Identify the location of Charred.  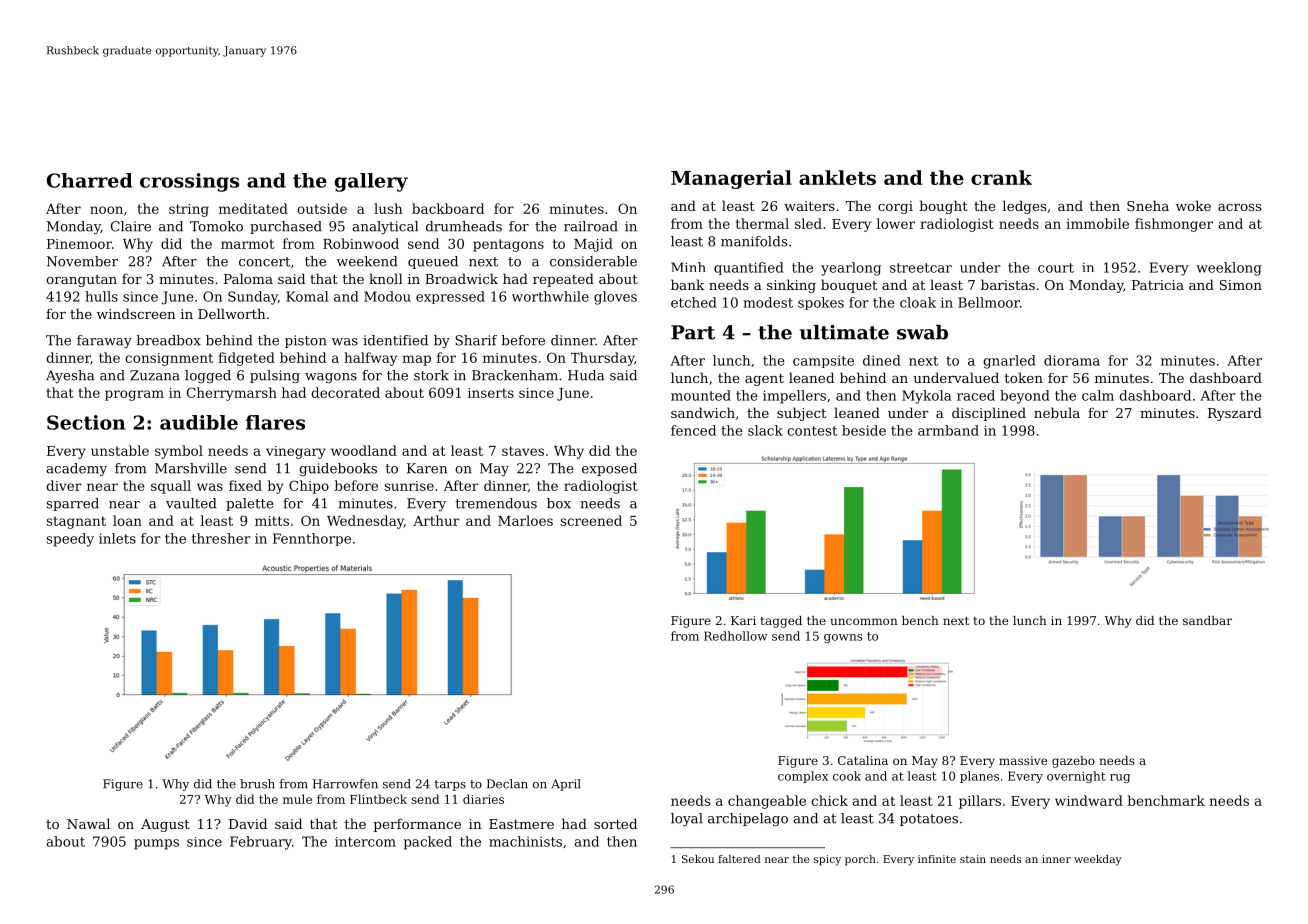
(89, 180).
